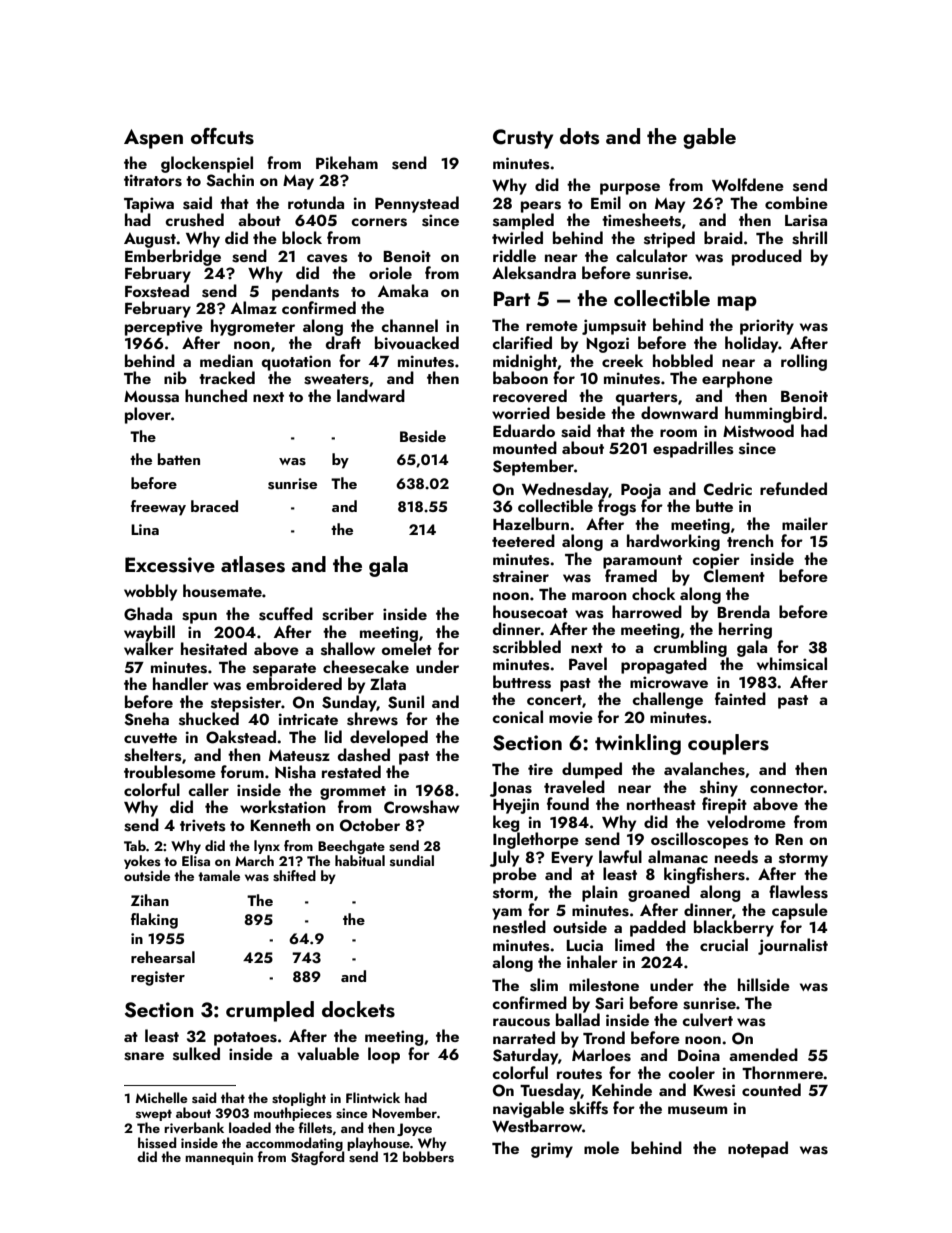 This image has width=952, height=1233. I want to click on dots, so click(579, 136).
